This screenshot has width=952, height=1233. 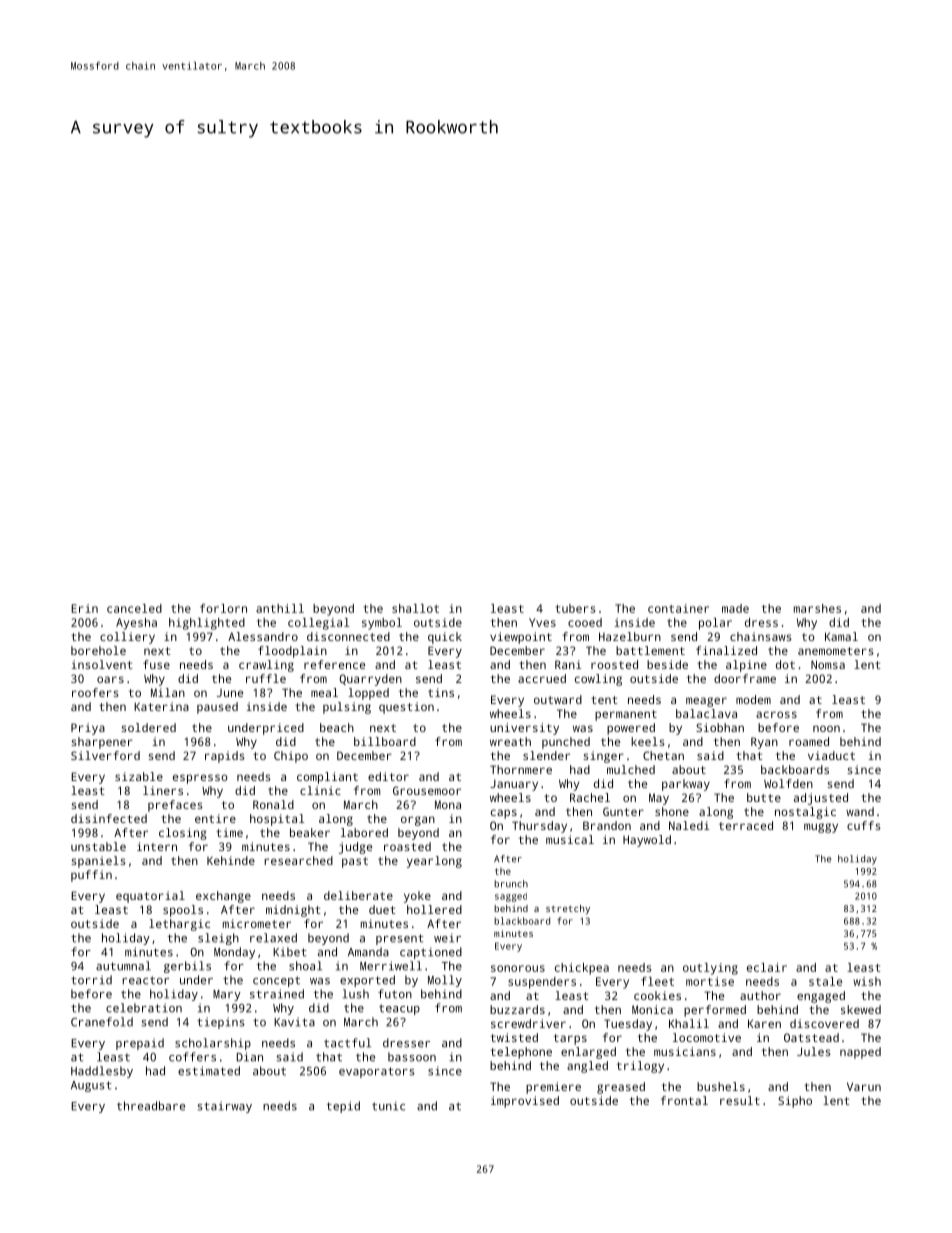 I want to click on Varun, so click(x=864, y=1086).
